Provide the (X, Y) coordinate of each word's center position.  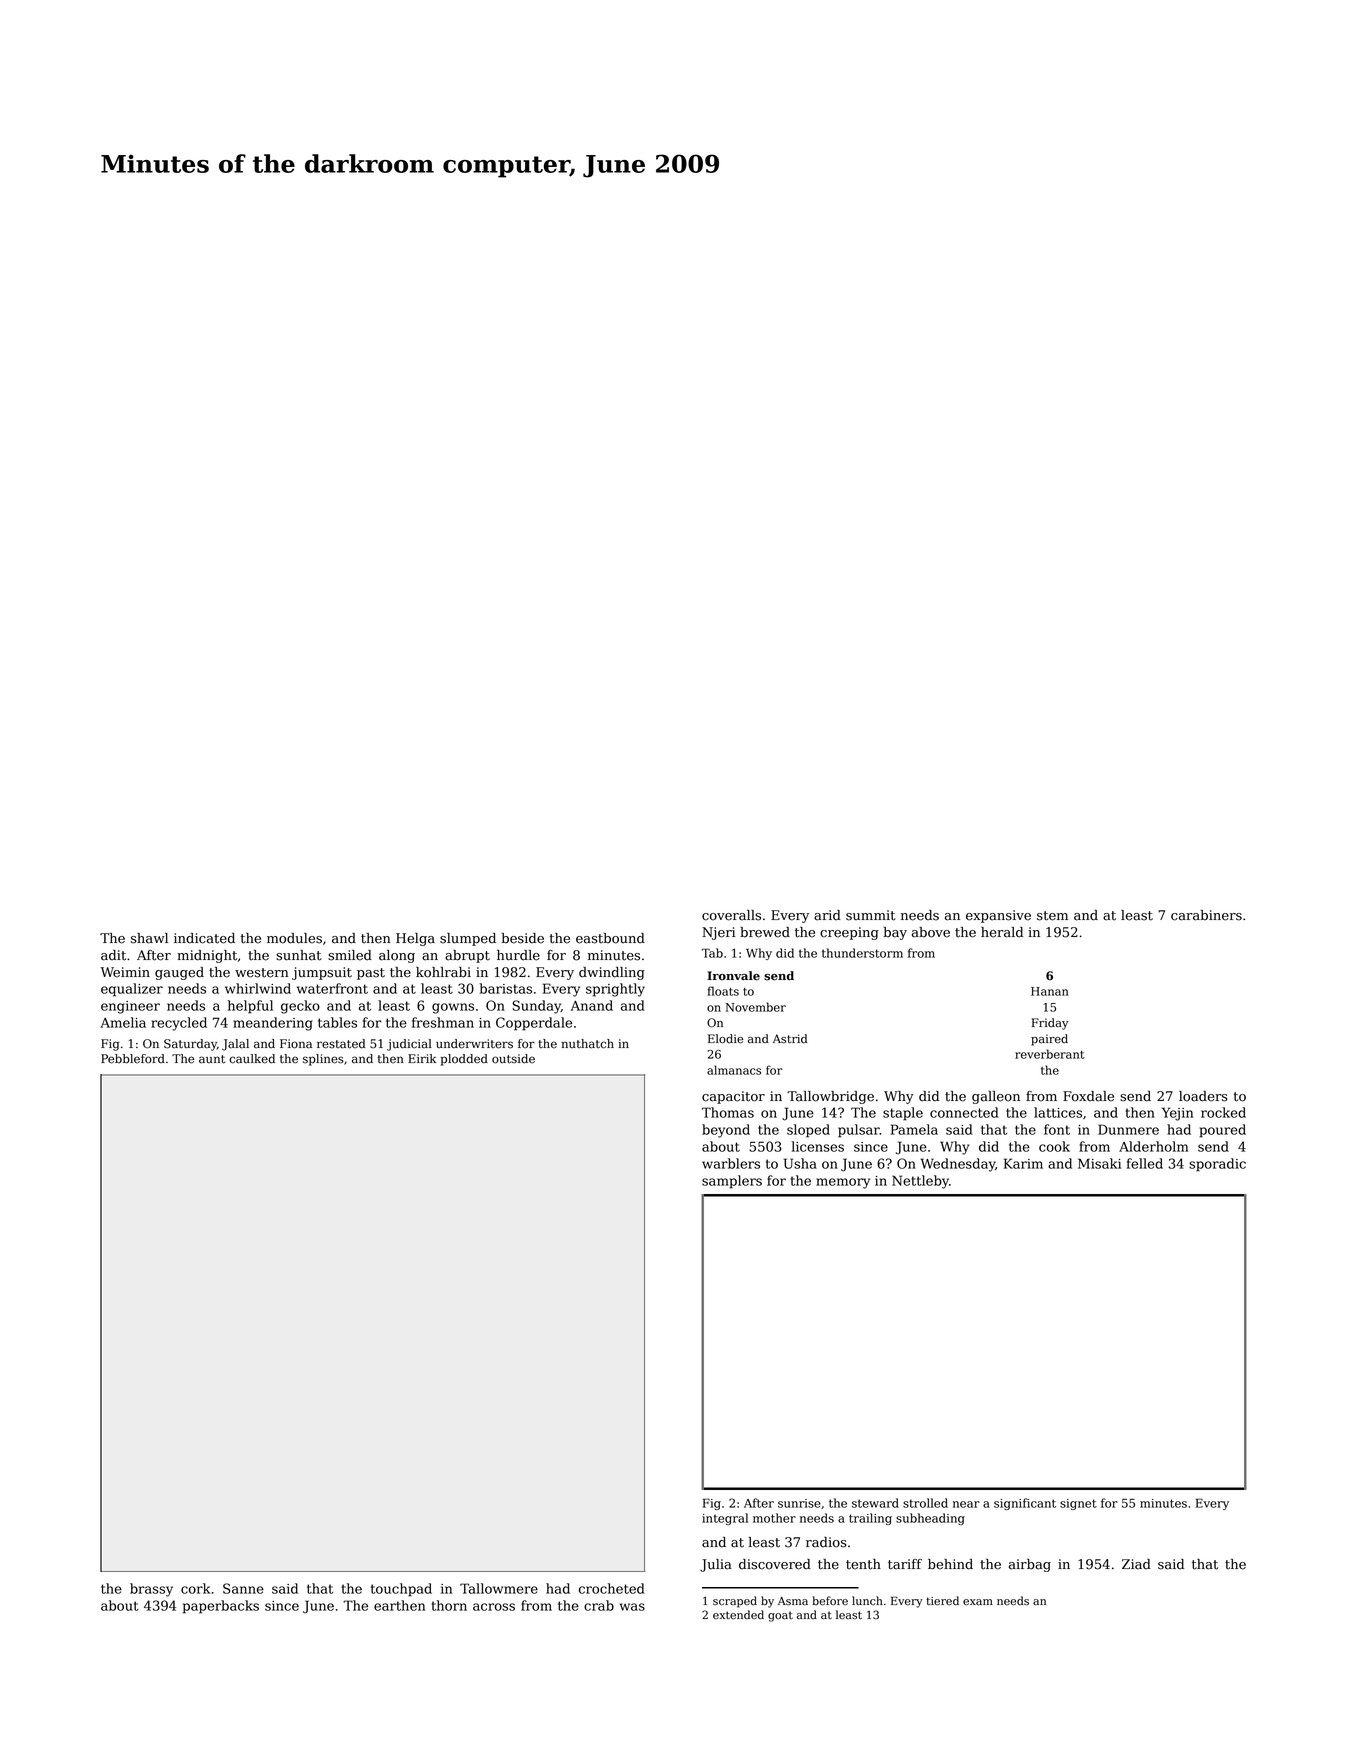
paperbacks (221, 1607)
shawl (149, 938)
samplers (732, 1182)
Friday (1050, 1024)
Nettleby (920, 1182)
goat (780, 1616)
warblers (731, 1163)
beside (523, 938)
